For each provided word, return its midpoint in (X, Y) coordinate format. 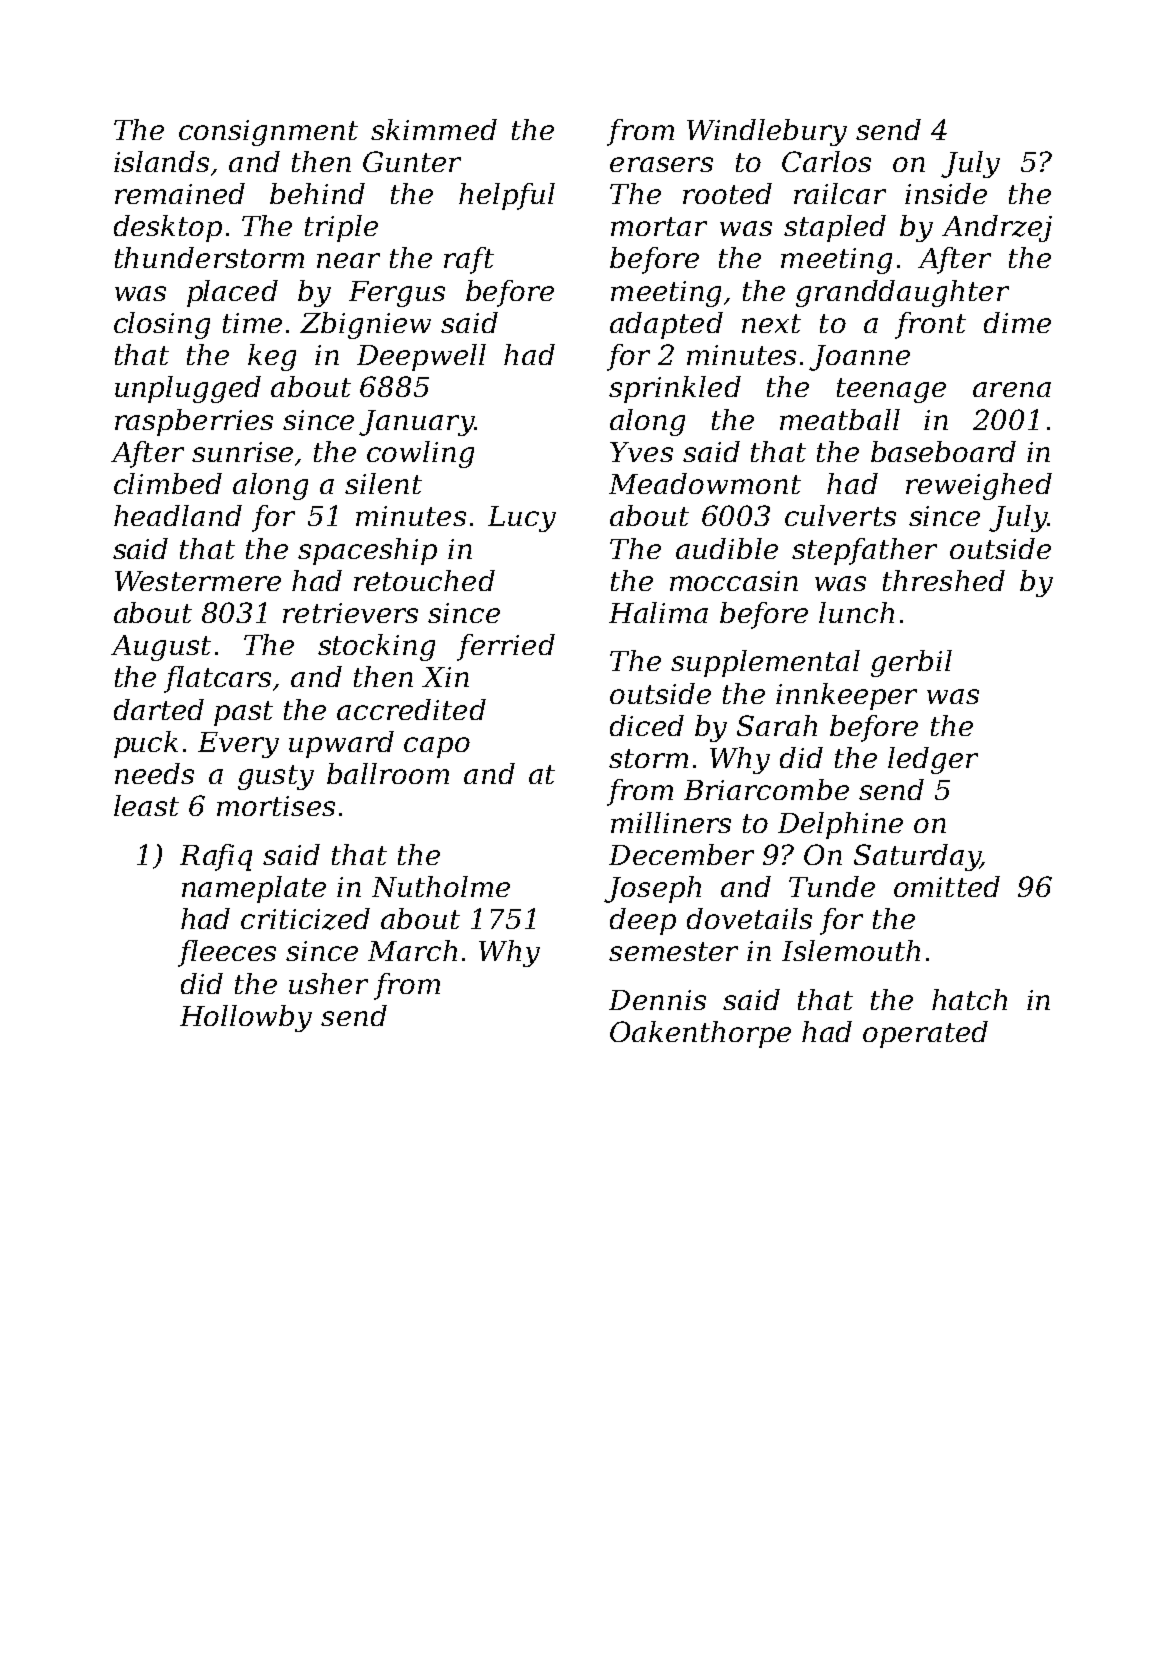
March (412, 950)
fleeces (227, 953)
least (146, 805)
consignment (268, 133)
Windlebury (767, 132)
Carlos (826, 161)
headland (178, 515)
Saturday (917, 857)
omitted (947, 886)
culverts (840, 515)
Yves (641, 452)
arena (1012, 389)
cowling (420, 454)
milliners (671, 822)
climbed (168, 483)
